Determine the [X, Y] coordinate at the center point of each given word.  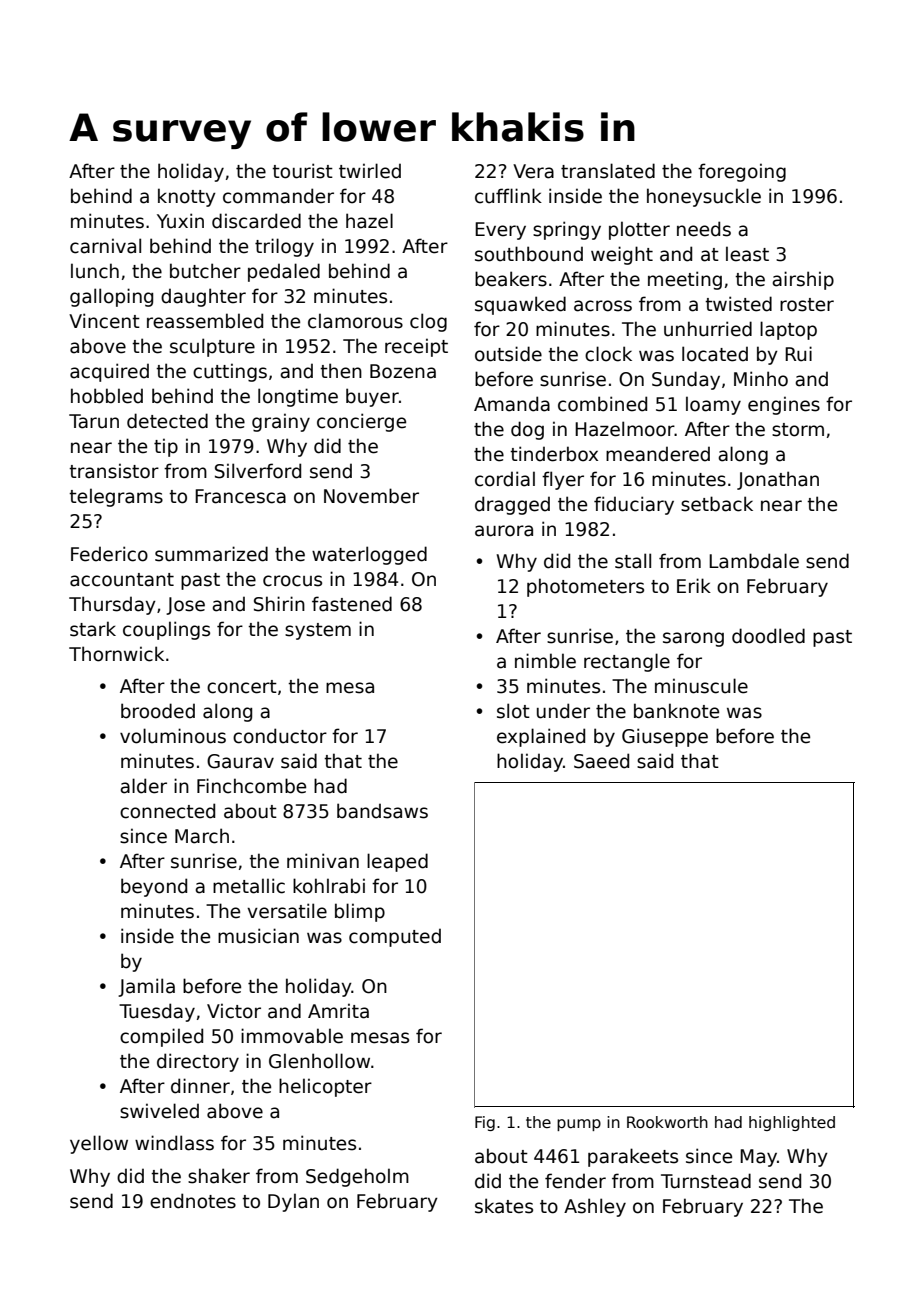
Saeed [601, 761]
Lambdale [754, 561]
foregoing [742, 172]
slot [513, 711]
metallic [249, 886]
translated [608, 171]
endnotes [193, 1201]
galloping [111, 297]
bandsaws [382, 811]
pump [579, 1125]
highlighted [792, 1123]
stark [93, 629]
